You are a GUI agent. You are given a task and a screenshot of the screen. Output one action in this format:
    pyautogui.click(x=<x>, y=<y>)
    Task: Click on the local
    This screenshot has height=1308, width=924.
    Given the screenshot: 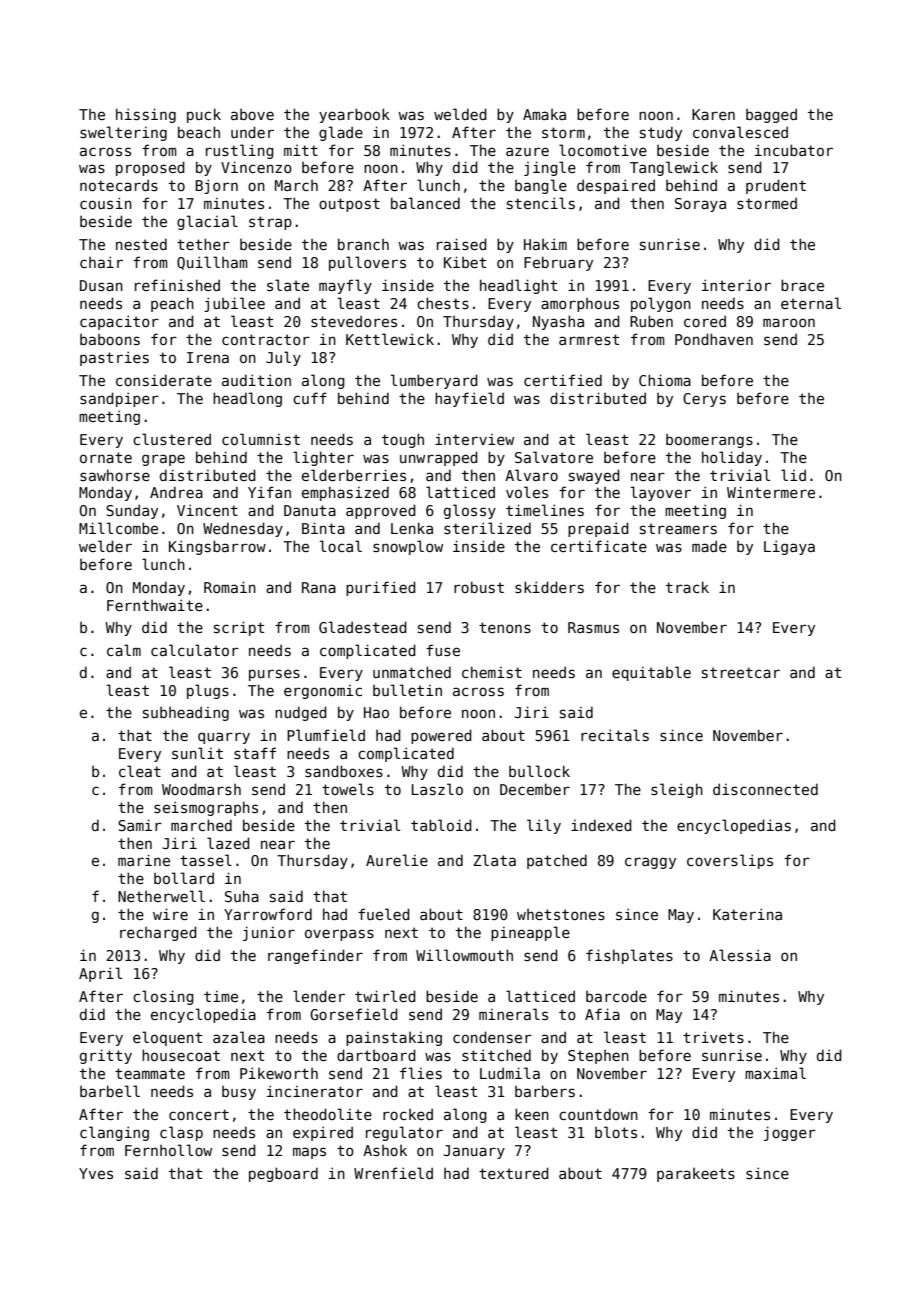 What is the action you would take?
    pyautogui.click(x=341, y=546)
